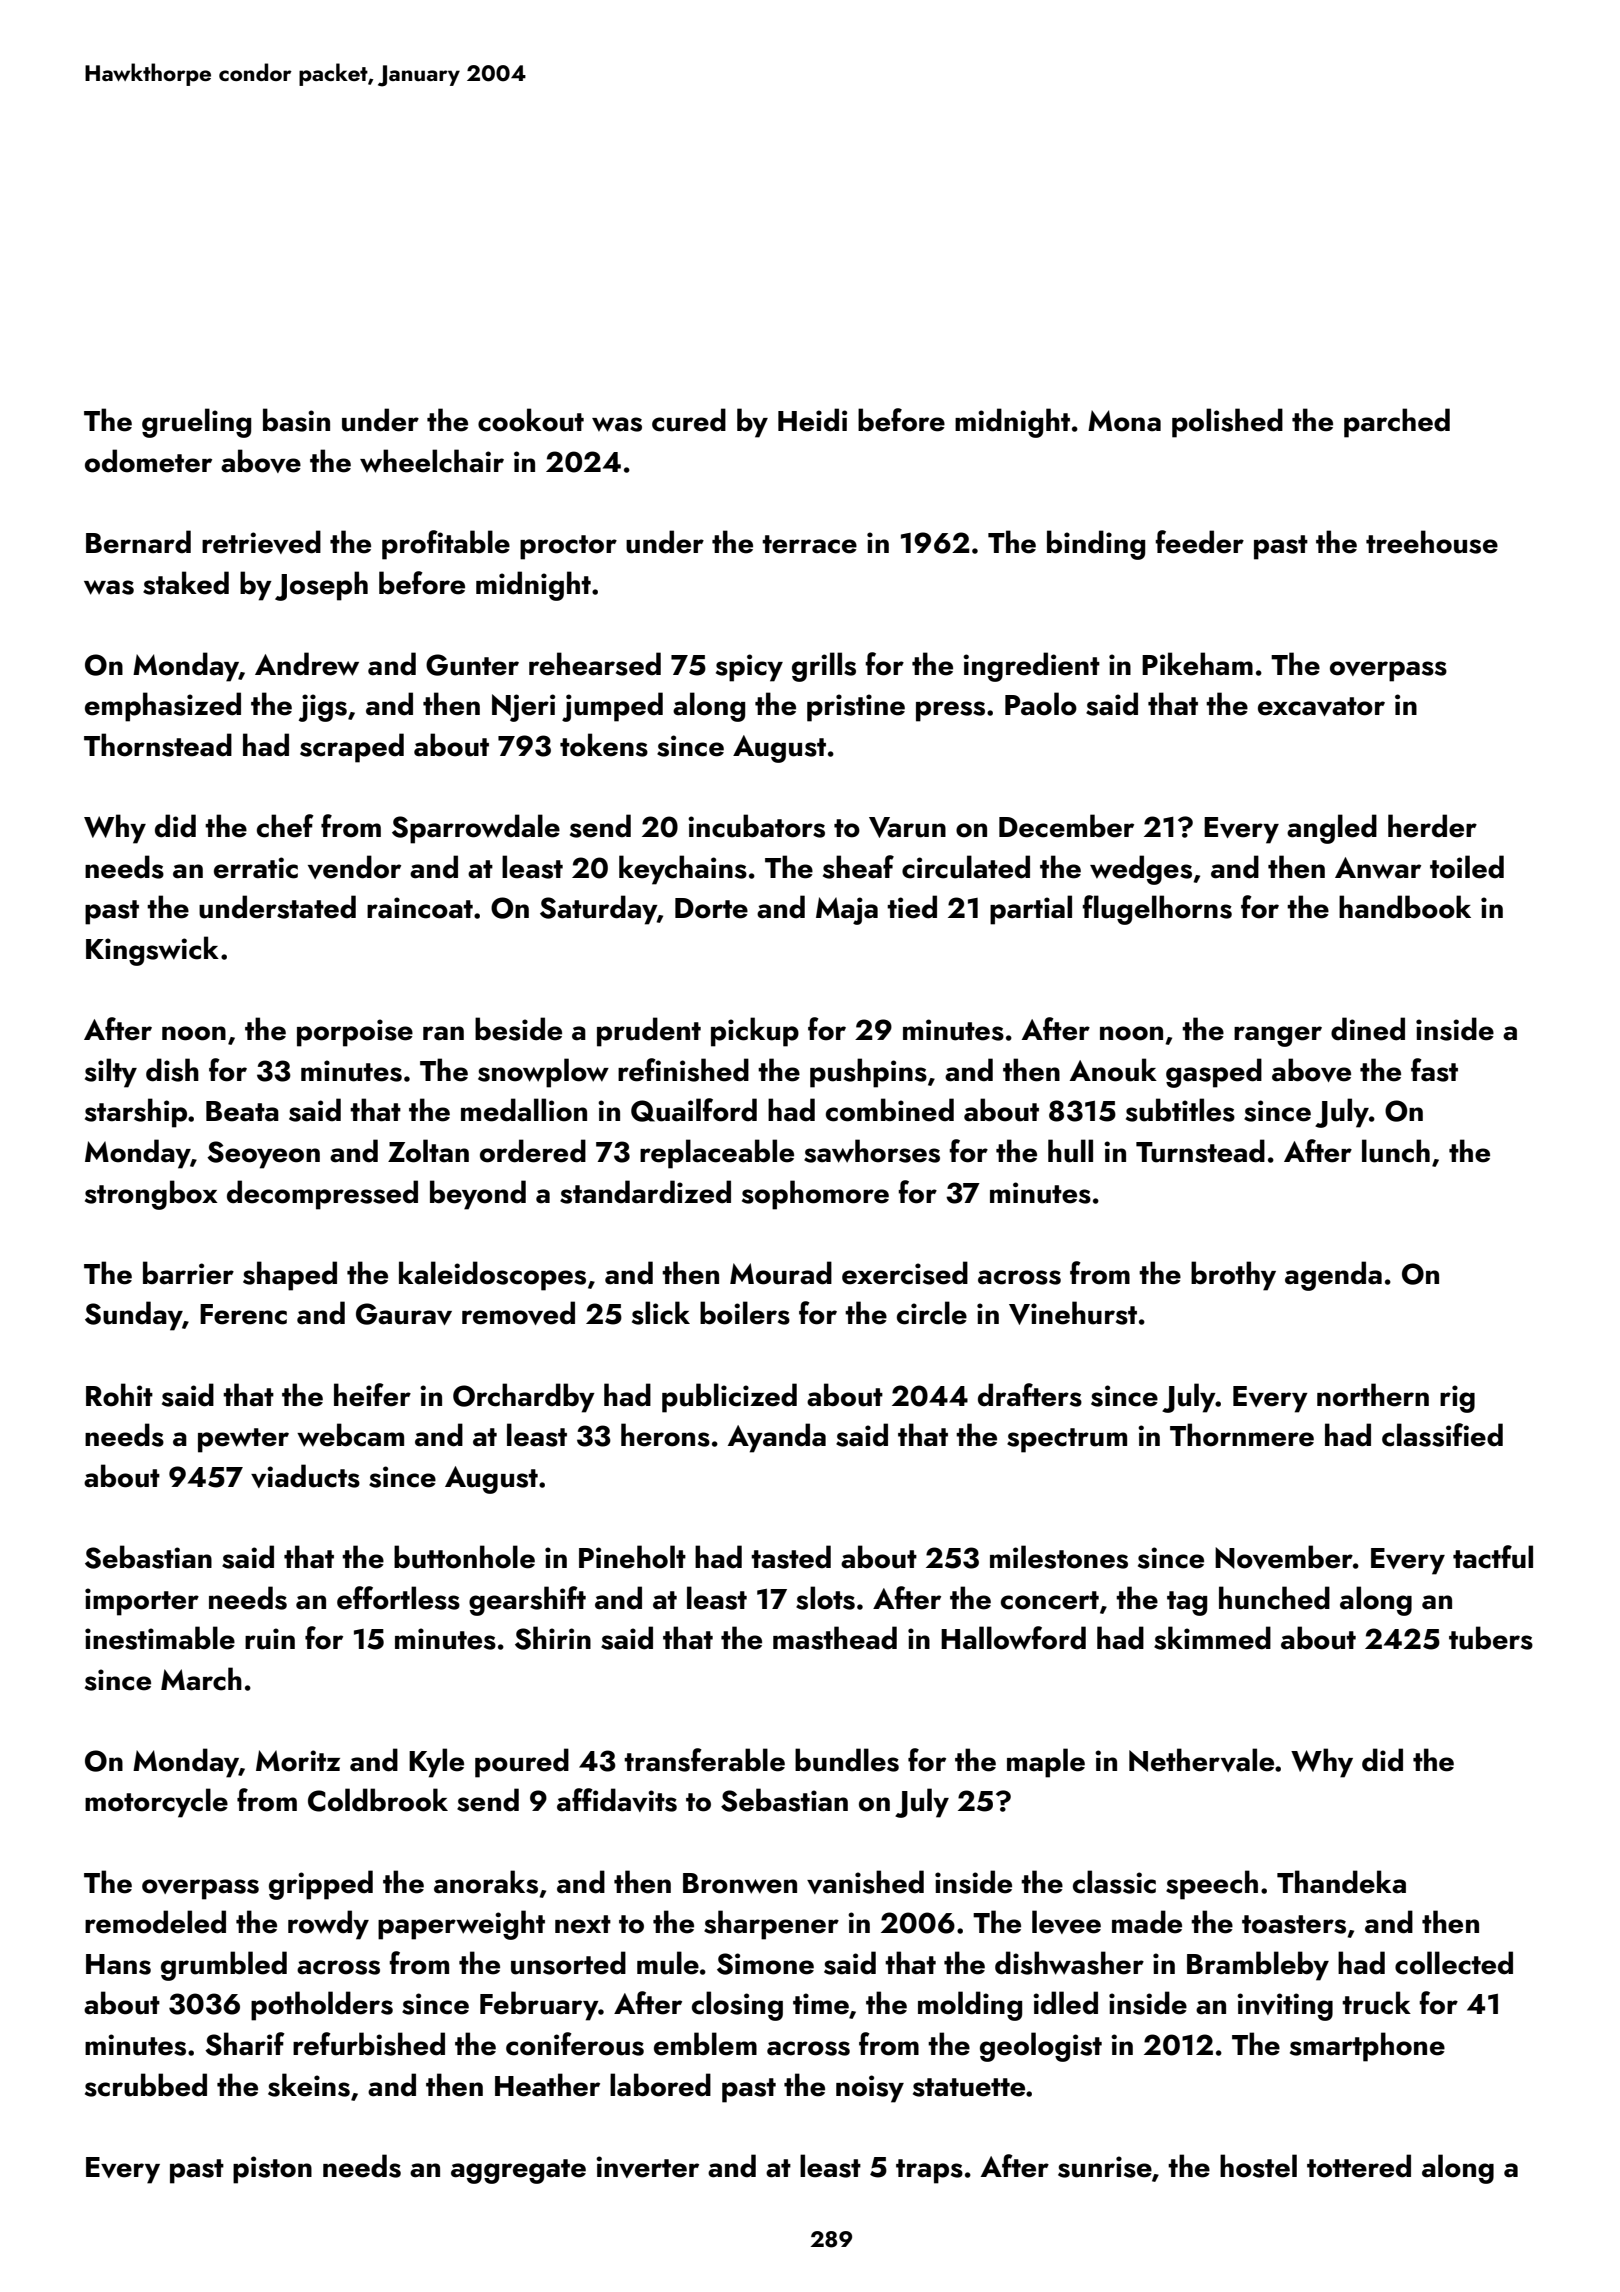 The width and height of the page is (1620, 2292). I want to click on northern, so click(1373, 1395).
